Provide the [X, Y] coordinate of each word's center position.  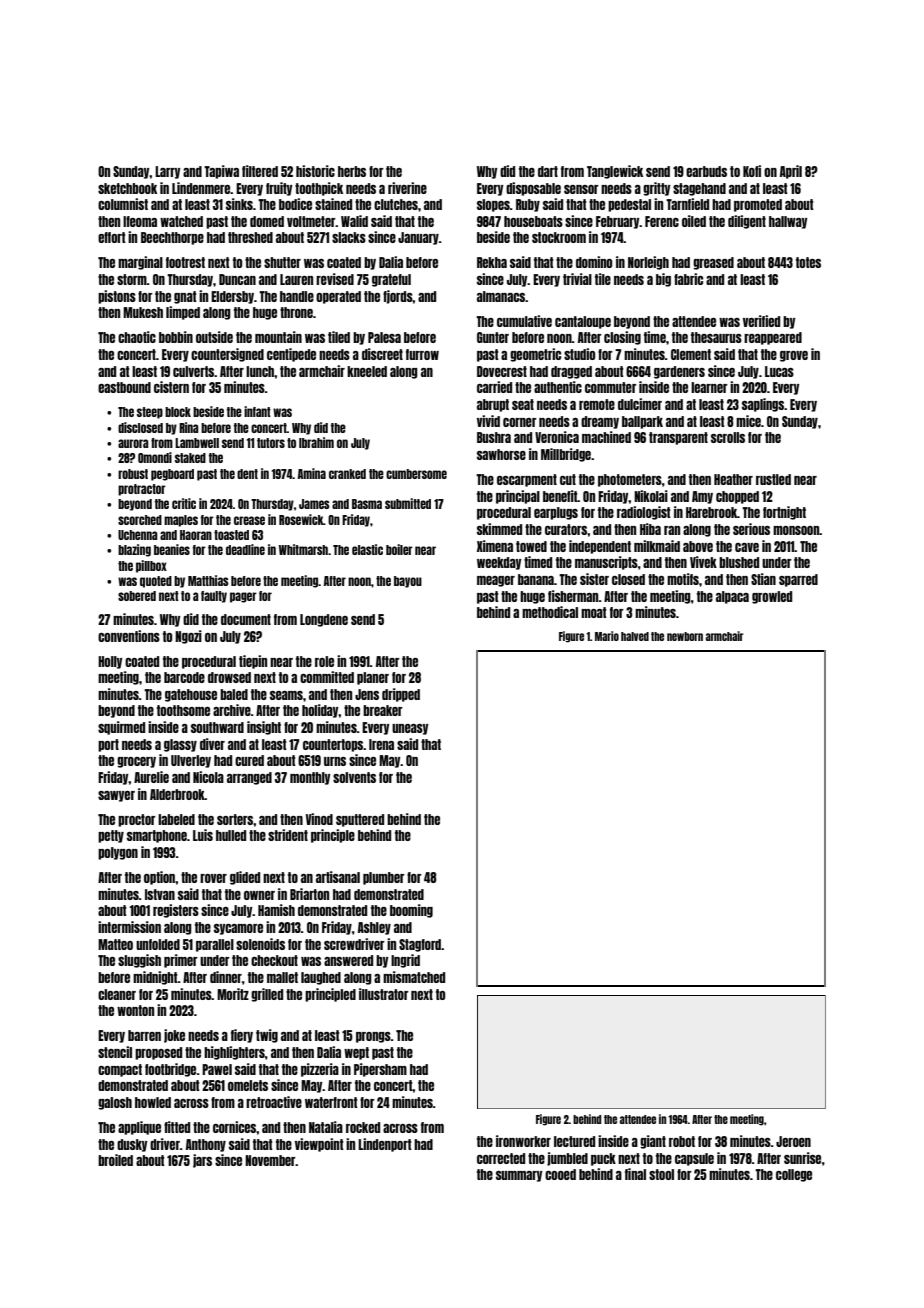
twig [267, 1036]
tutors [271, 443]
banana [536, 579]
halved [635, 636]
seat [523, 404]
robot [682, 1141]
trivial [577, 279]
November [270, 1160]
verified [761, 321]
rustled [773, 479]
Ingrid [405, 961]
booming [411, 911]
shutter [282, 262]
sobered [137, 596]
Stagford [420, 945]
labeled [176, 819]
